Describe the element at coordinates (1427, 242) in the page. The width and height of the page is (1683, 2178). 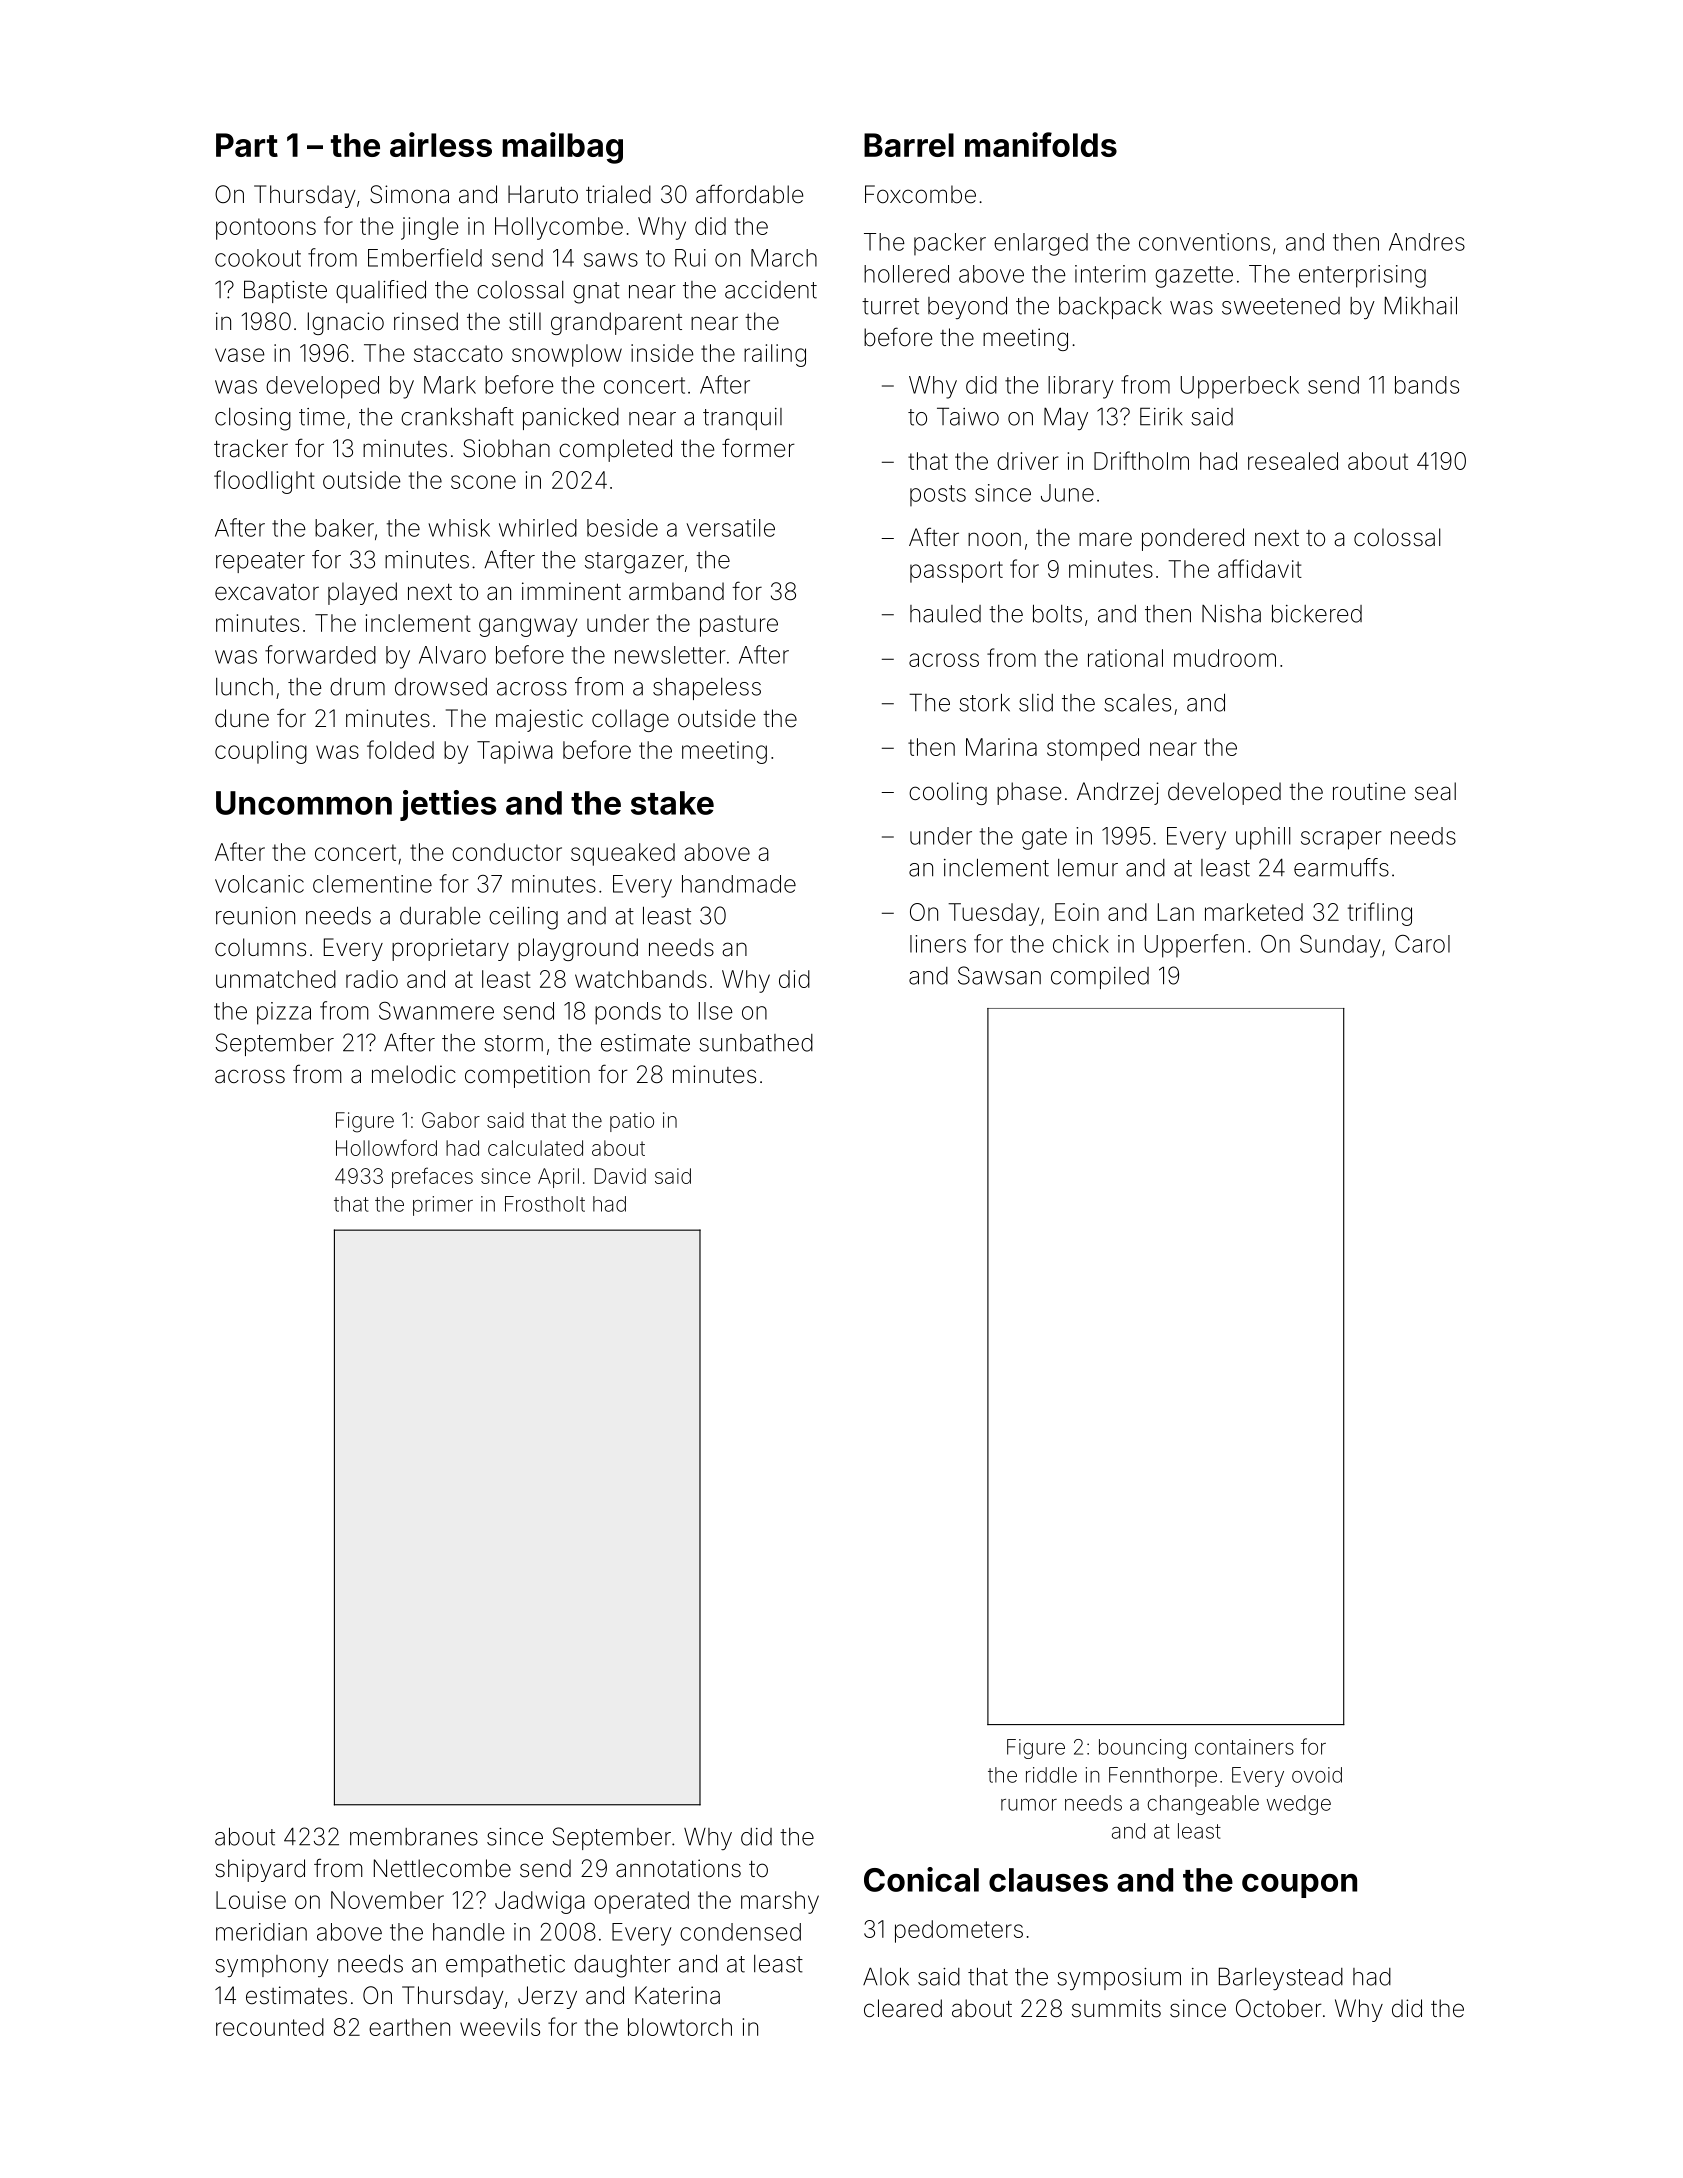
I see `Andres` at that location.
